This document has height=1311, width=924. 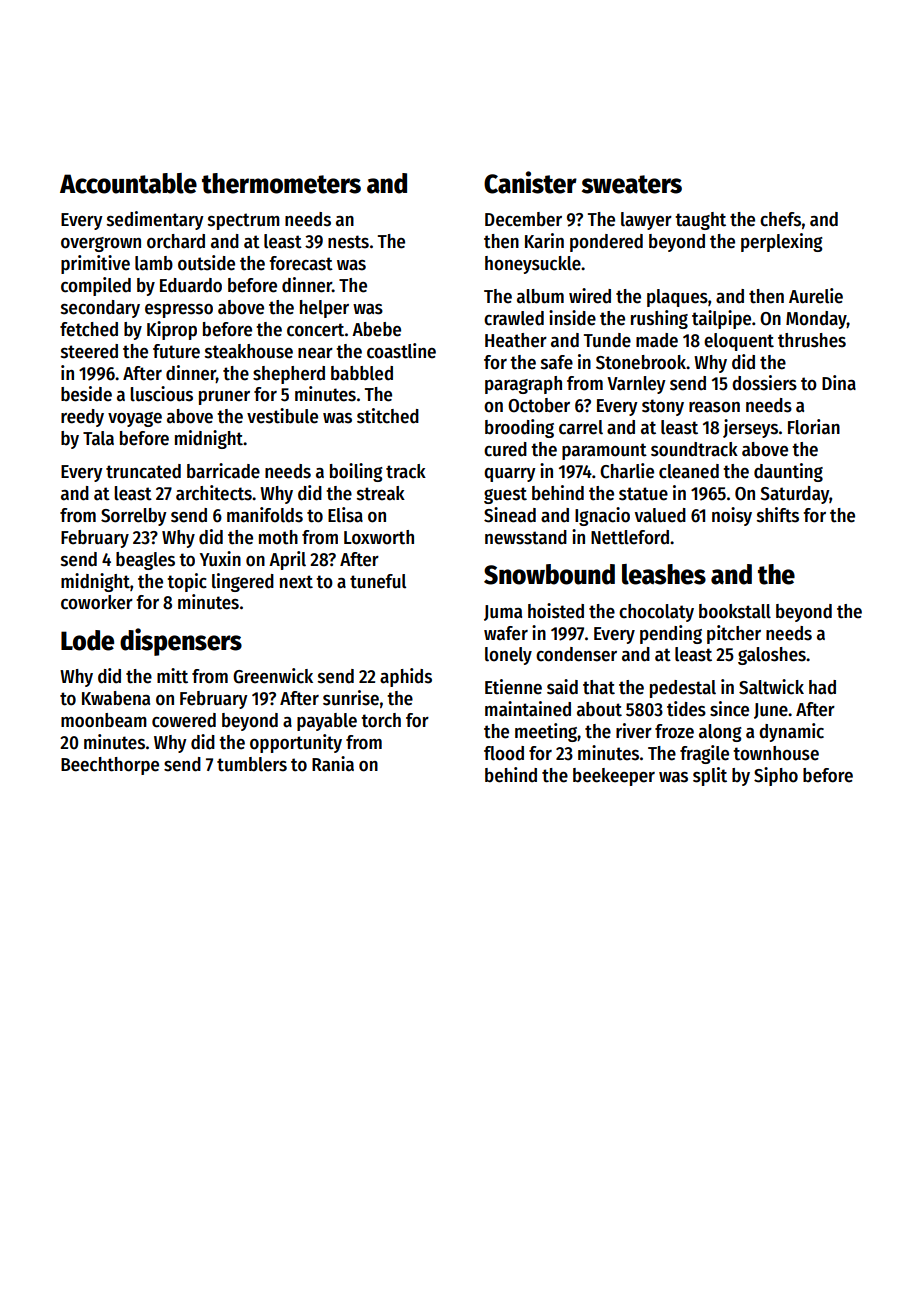 What do you see at coordinates (252, 764) in the document?
I see `tumblers` at bounding box center [252, 764].
